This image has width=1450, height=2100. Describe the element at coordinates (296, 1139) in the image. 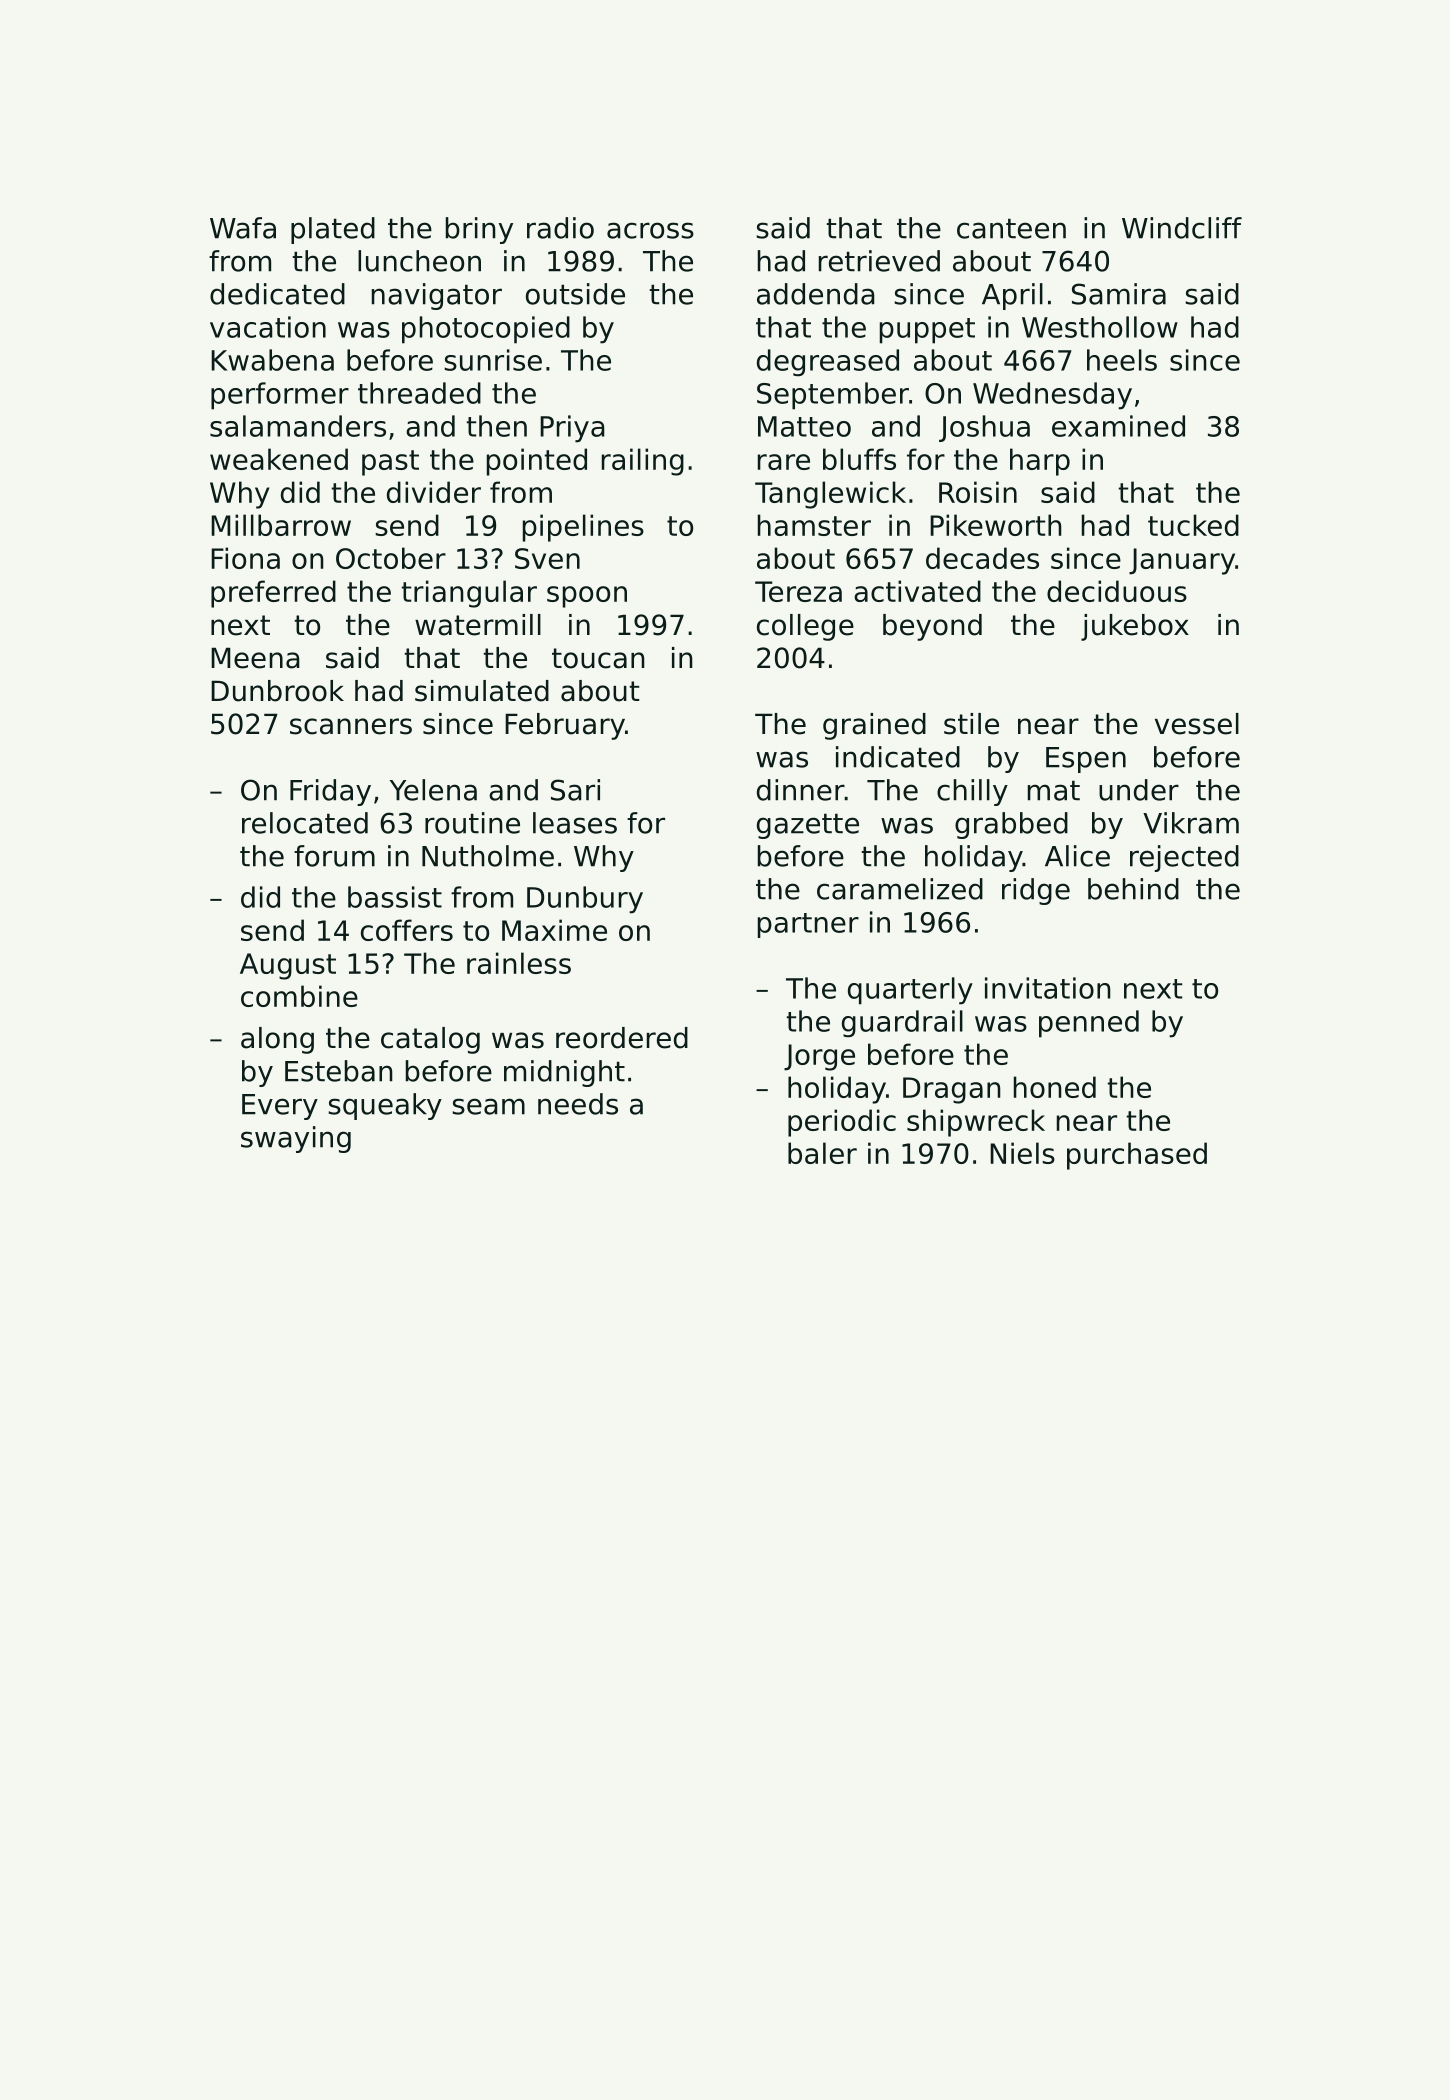

I see `swaying` at that location.
